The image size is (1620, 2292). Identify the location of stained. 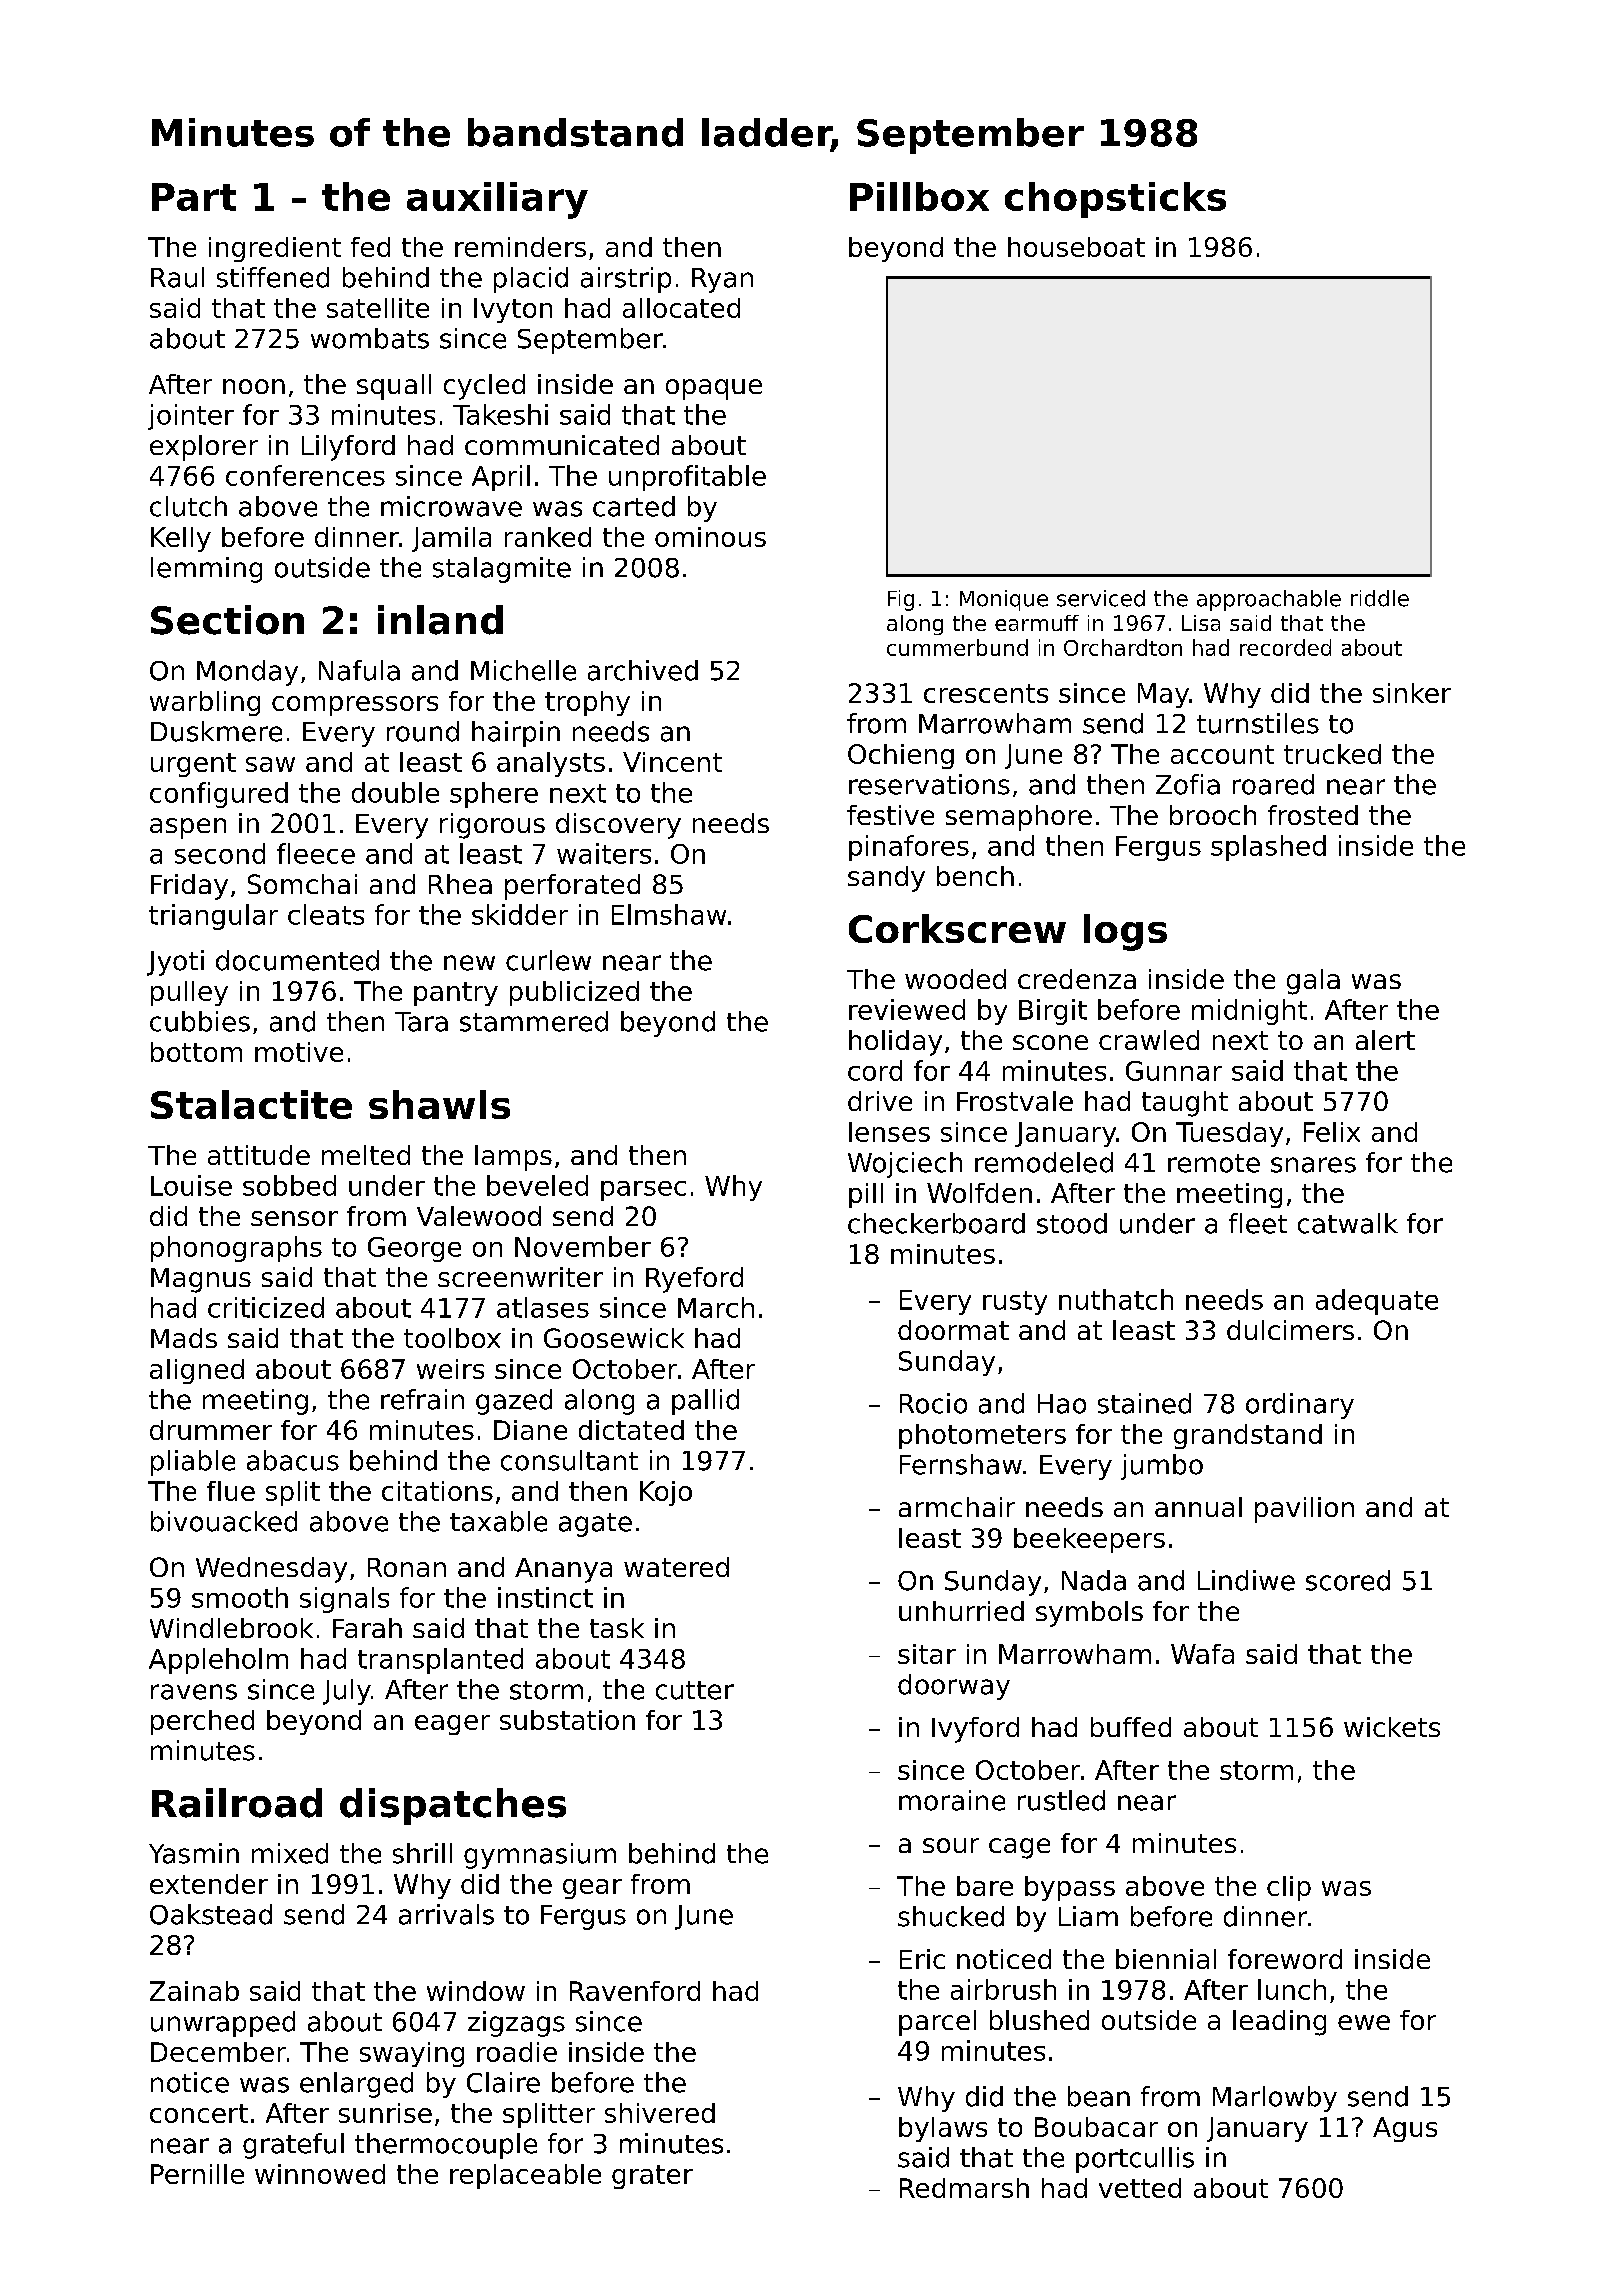
(1144, 1403).
